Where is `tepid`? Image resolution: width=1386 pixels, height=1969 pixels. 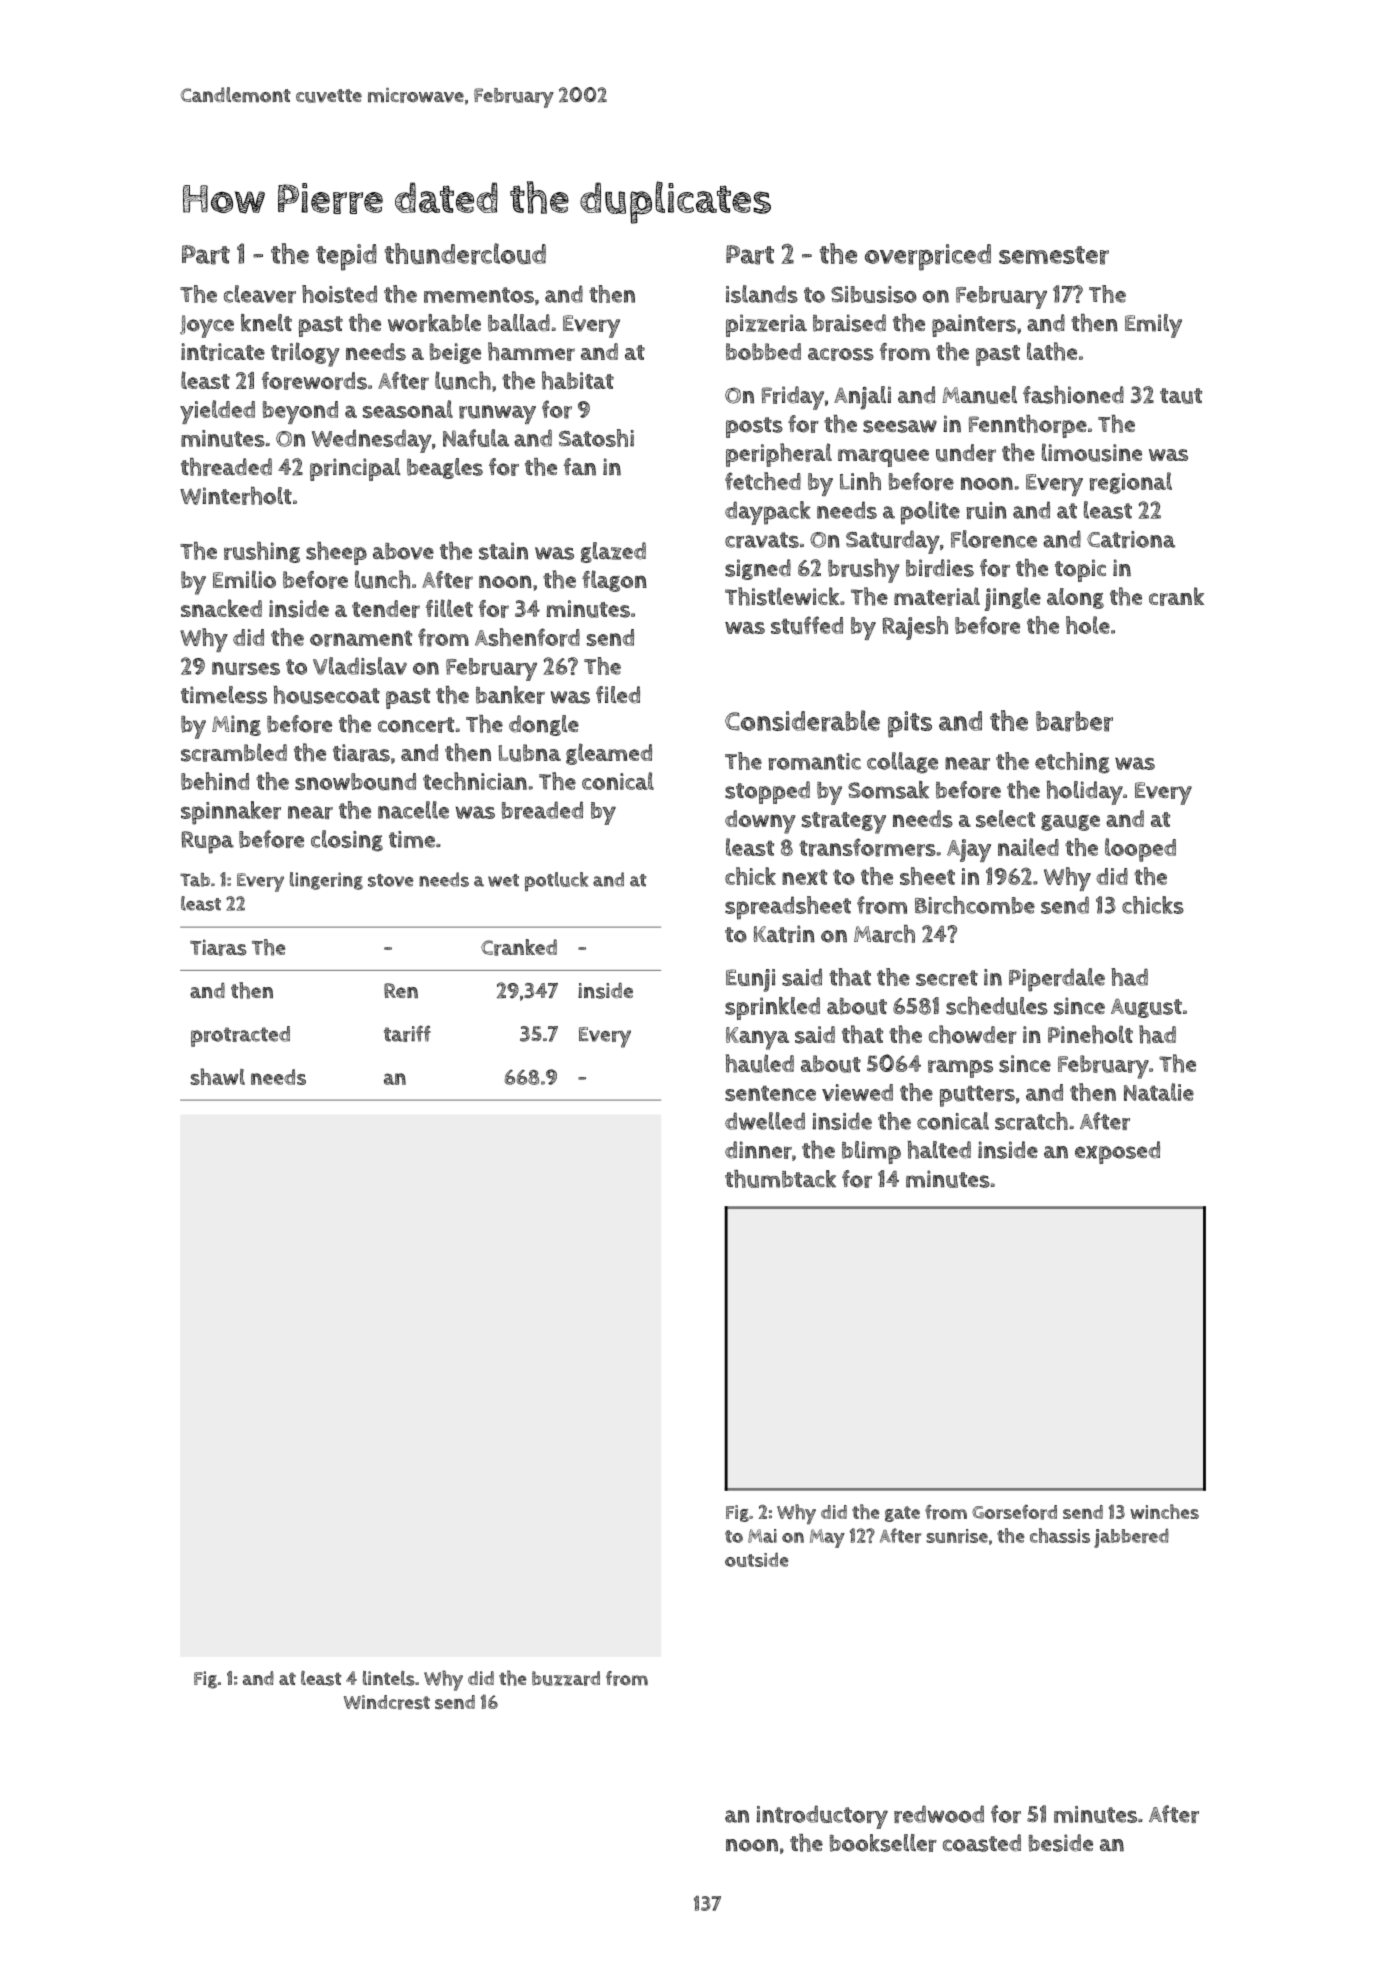
tepid is located at coordinates (346, 257).
